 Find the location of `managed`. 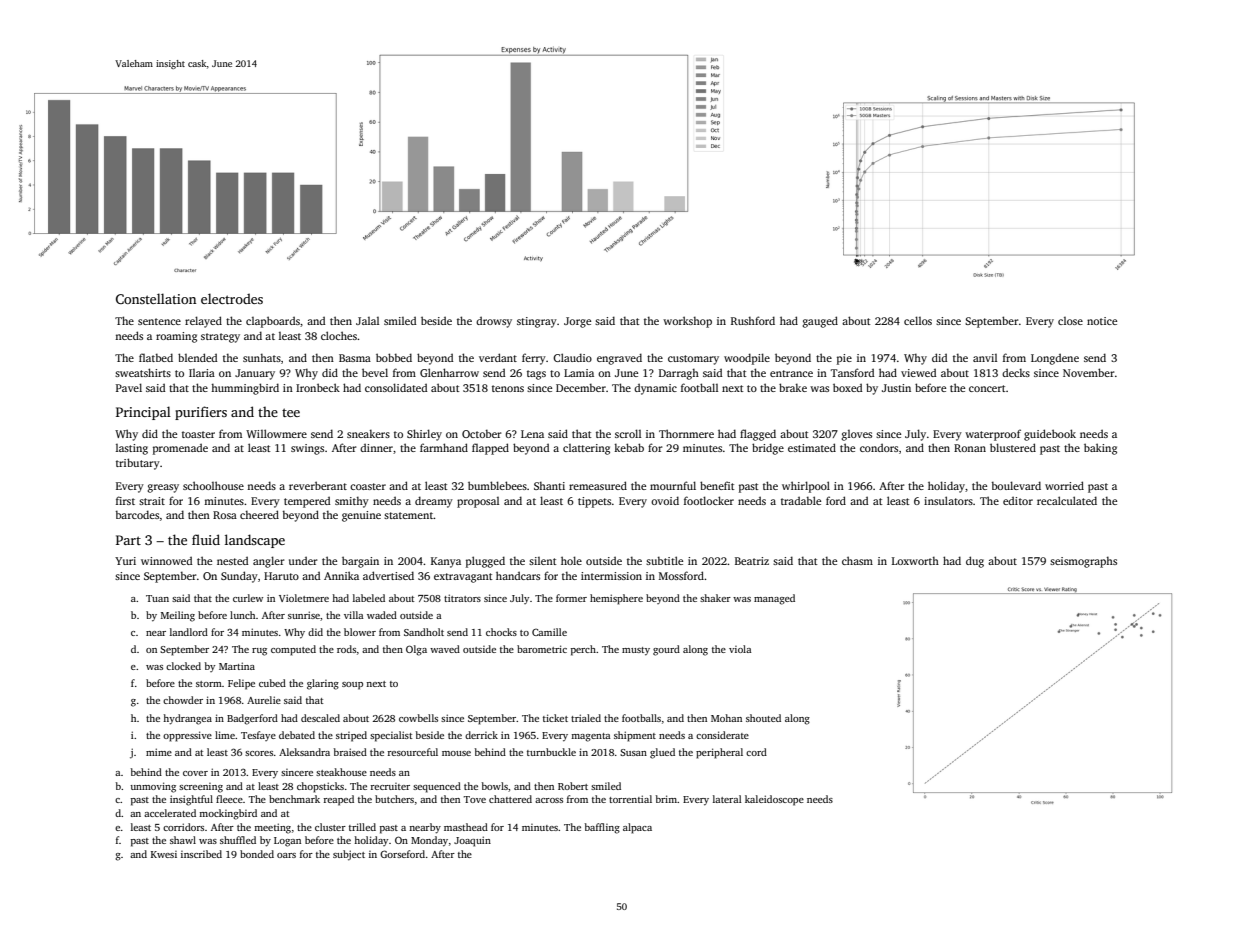

managed is located at coordinates (774, 599).
